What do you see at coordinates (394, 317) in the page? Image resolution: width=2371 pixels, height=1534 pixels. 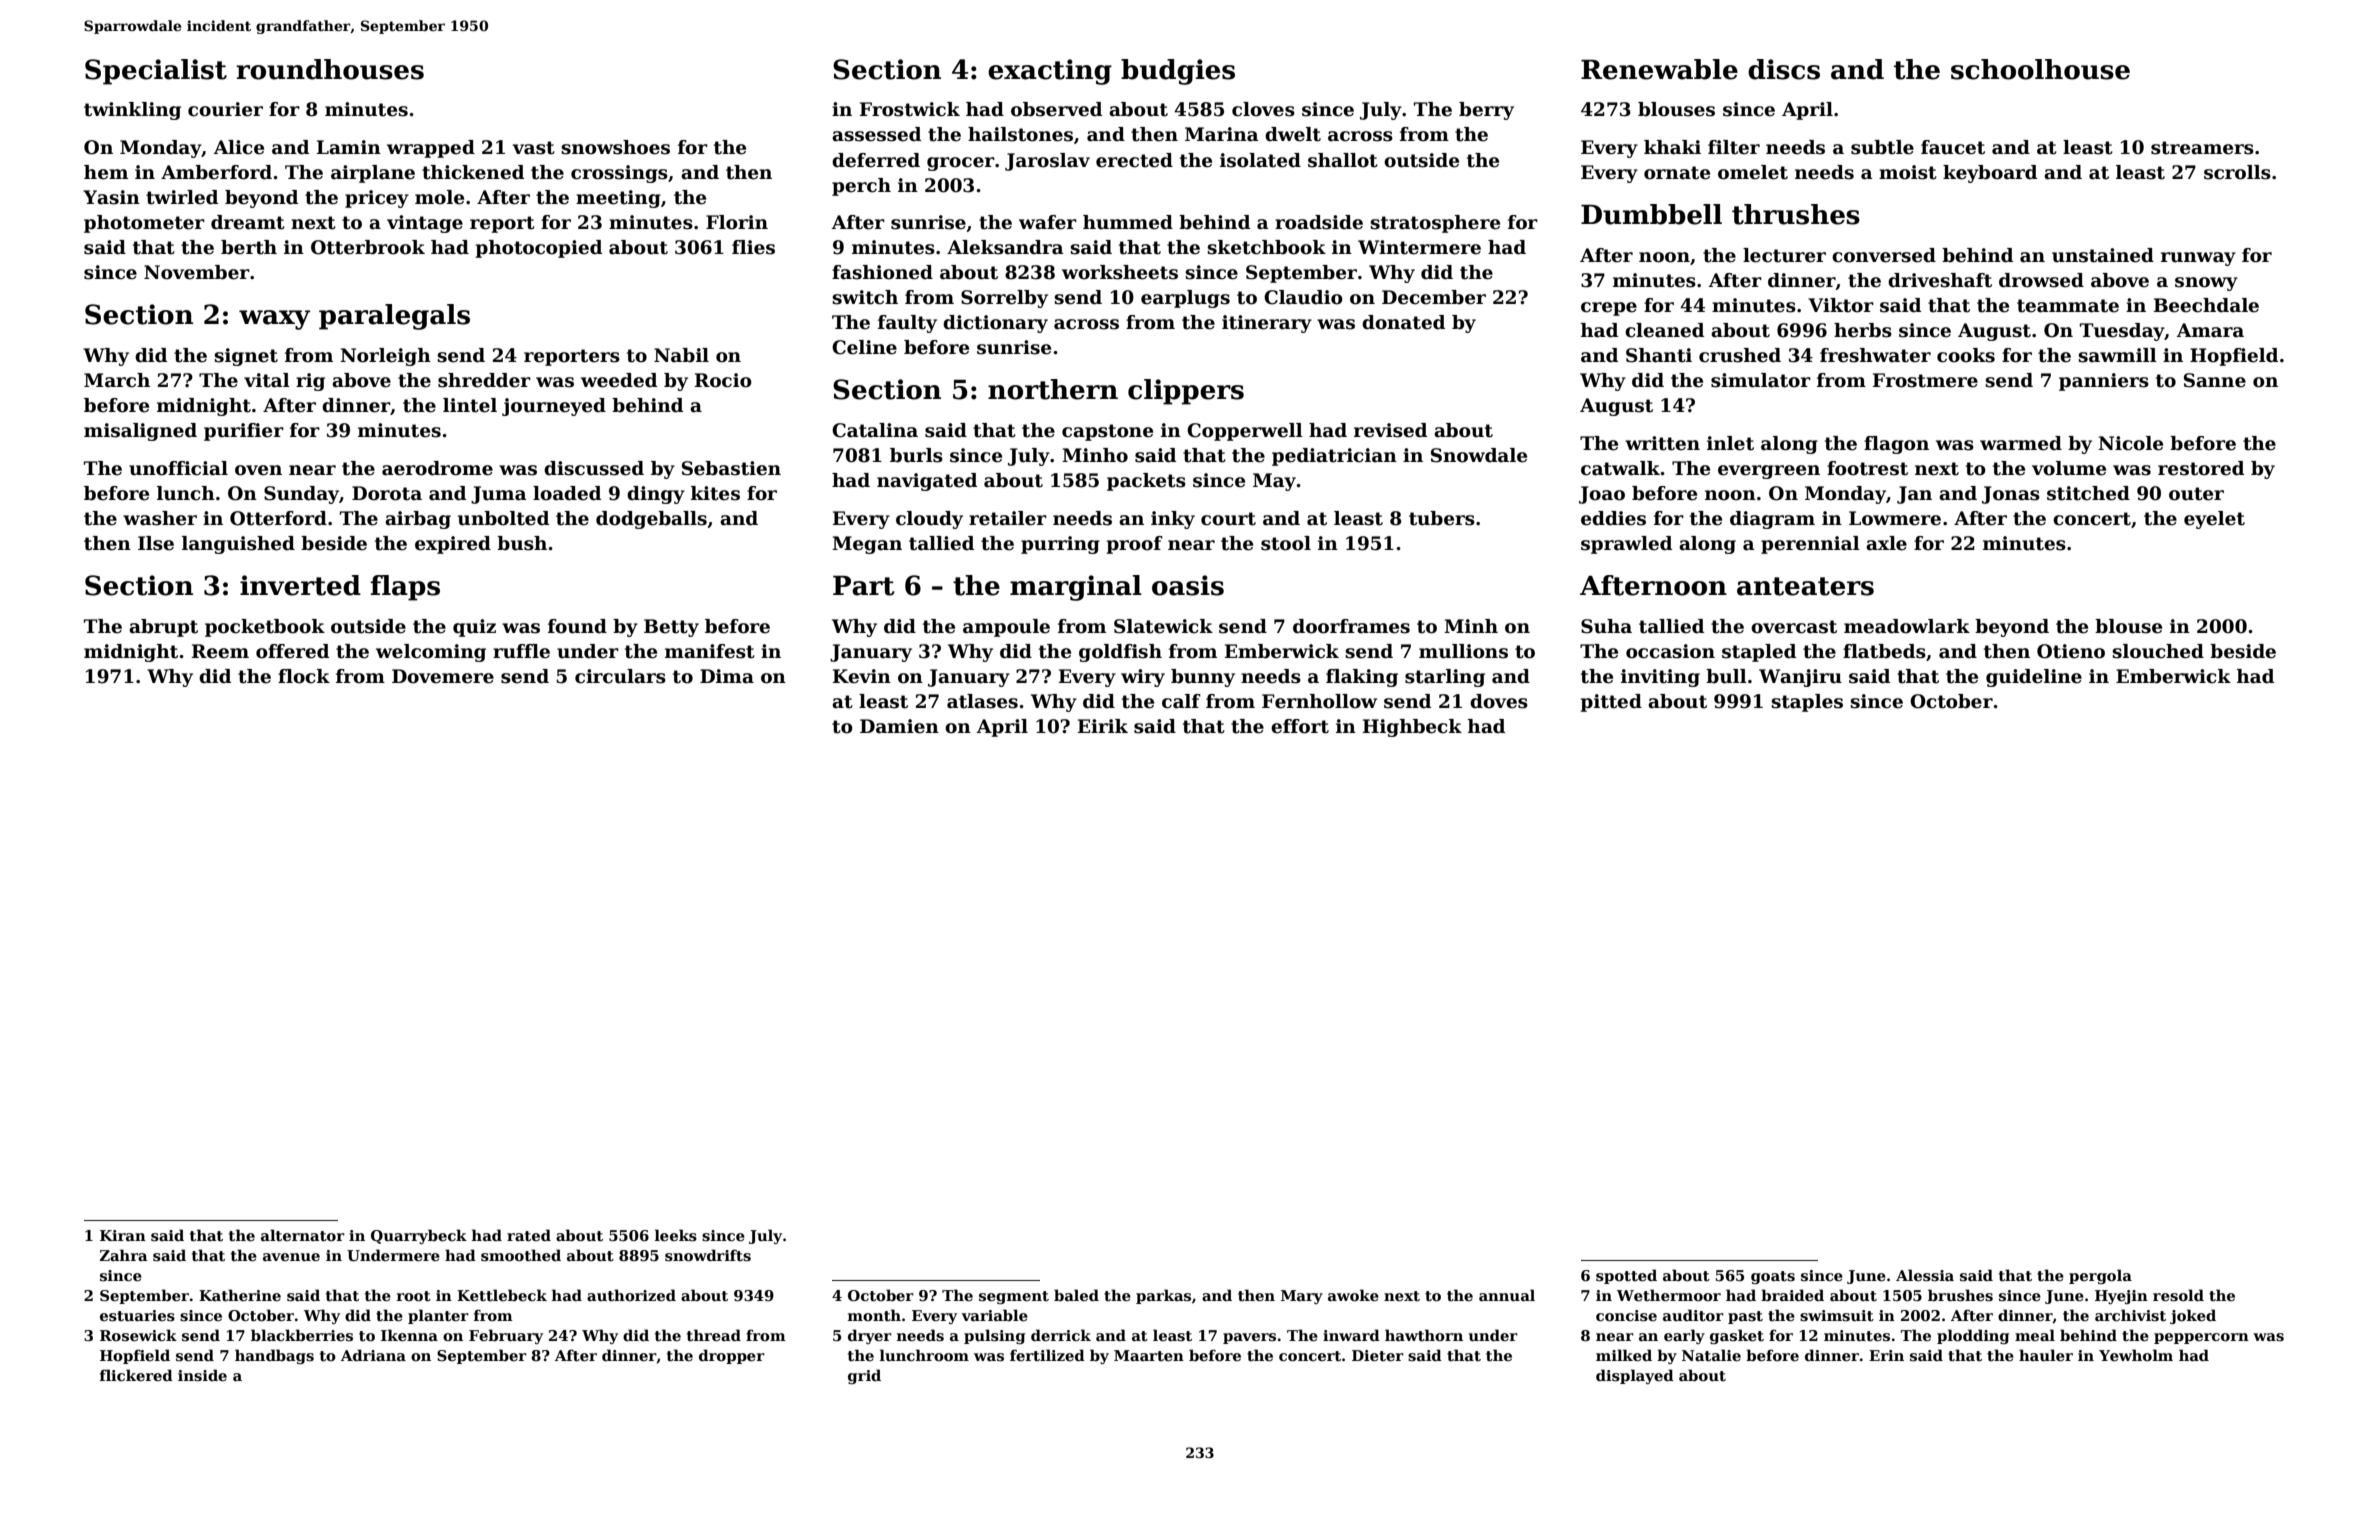 I see `paralegals` at bounding box center [394, 317].
